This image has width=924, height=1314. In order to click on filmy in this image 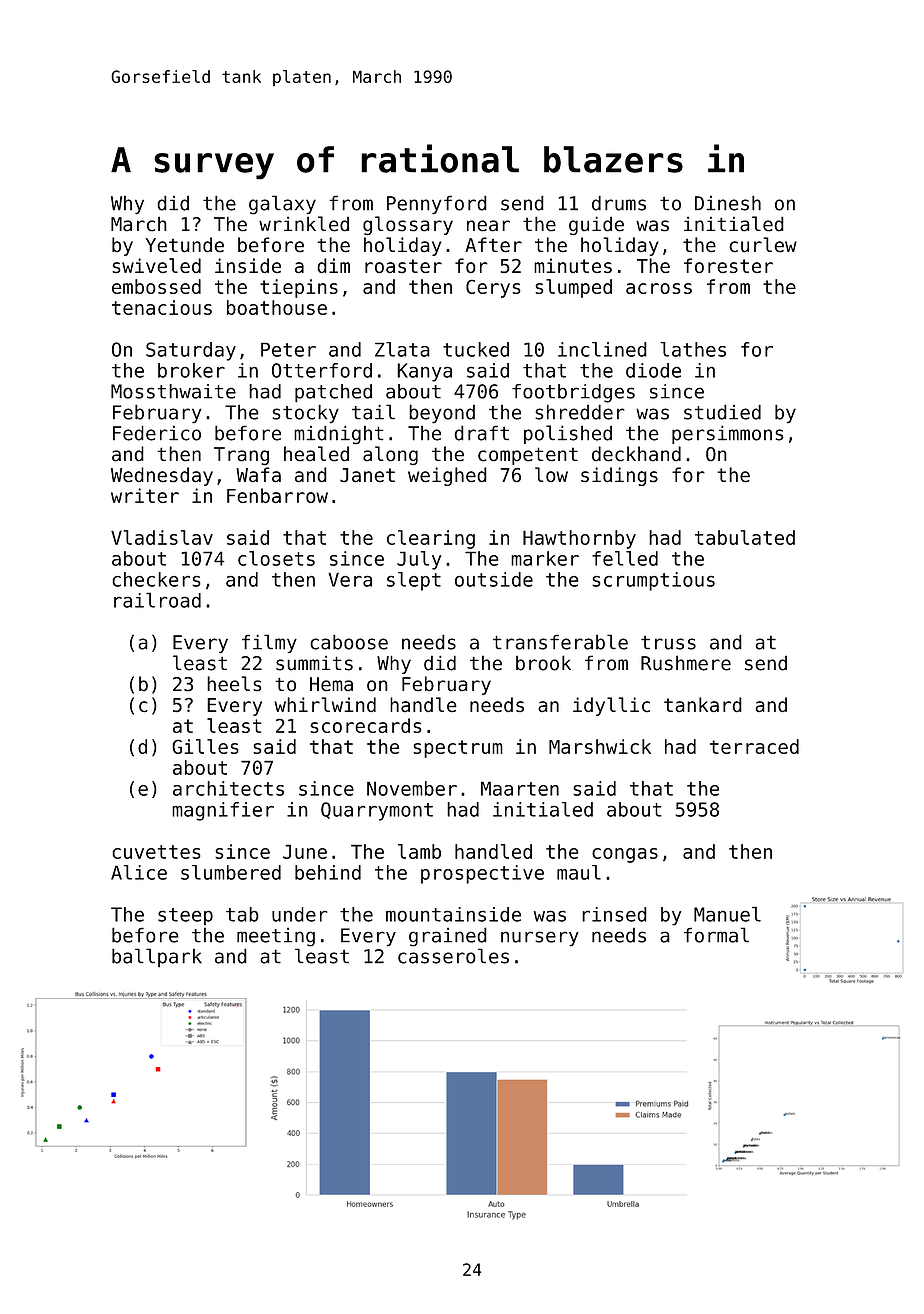, I will do `click(269, 643)`.
